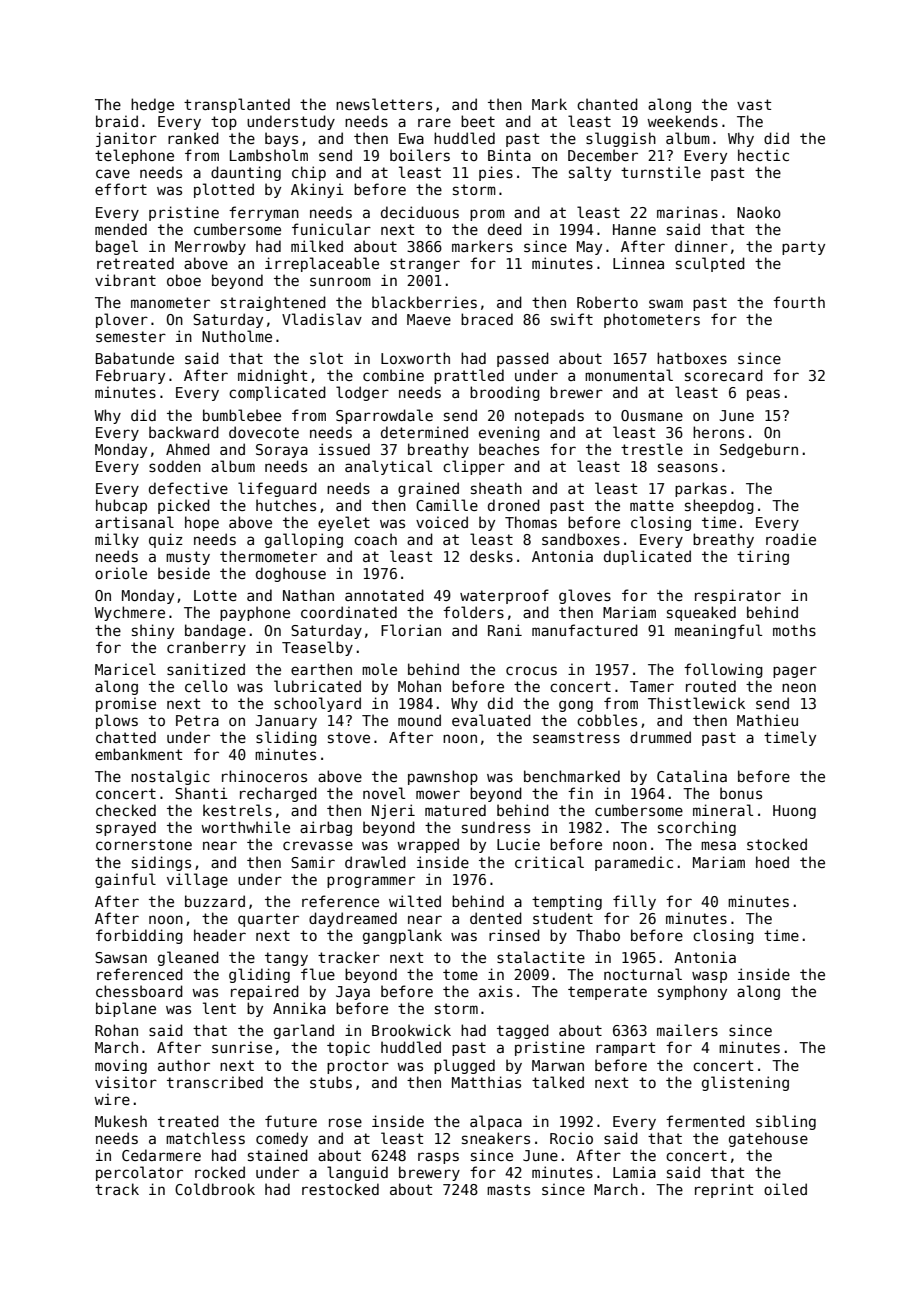  What do you see at coordinates (549, 862) in the screenshot?
I see `critical` at bounding box center [549, 862].
